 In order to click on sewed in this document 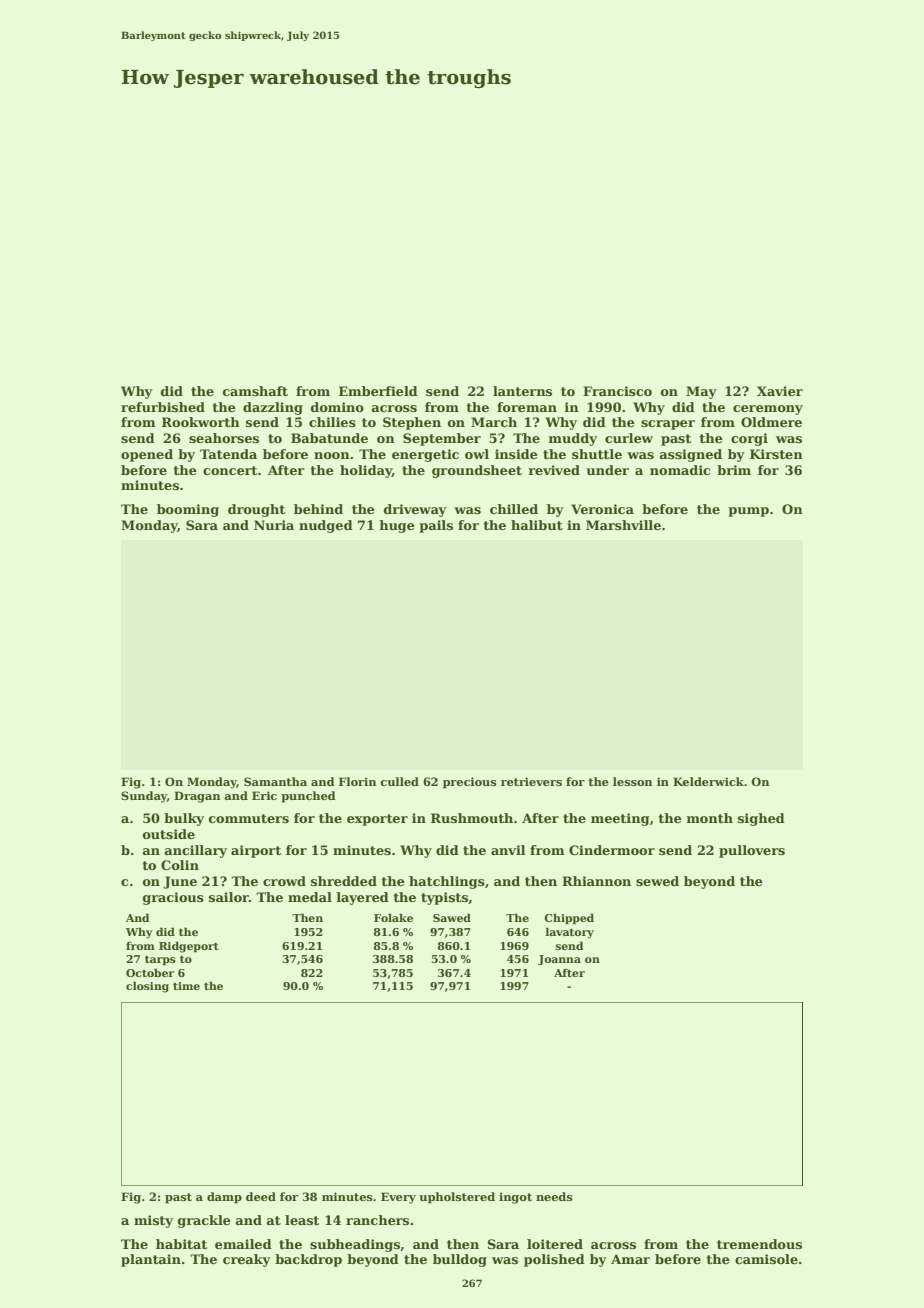, I will do `click(657, 881)`.
